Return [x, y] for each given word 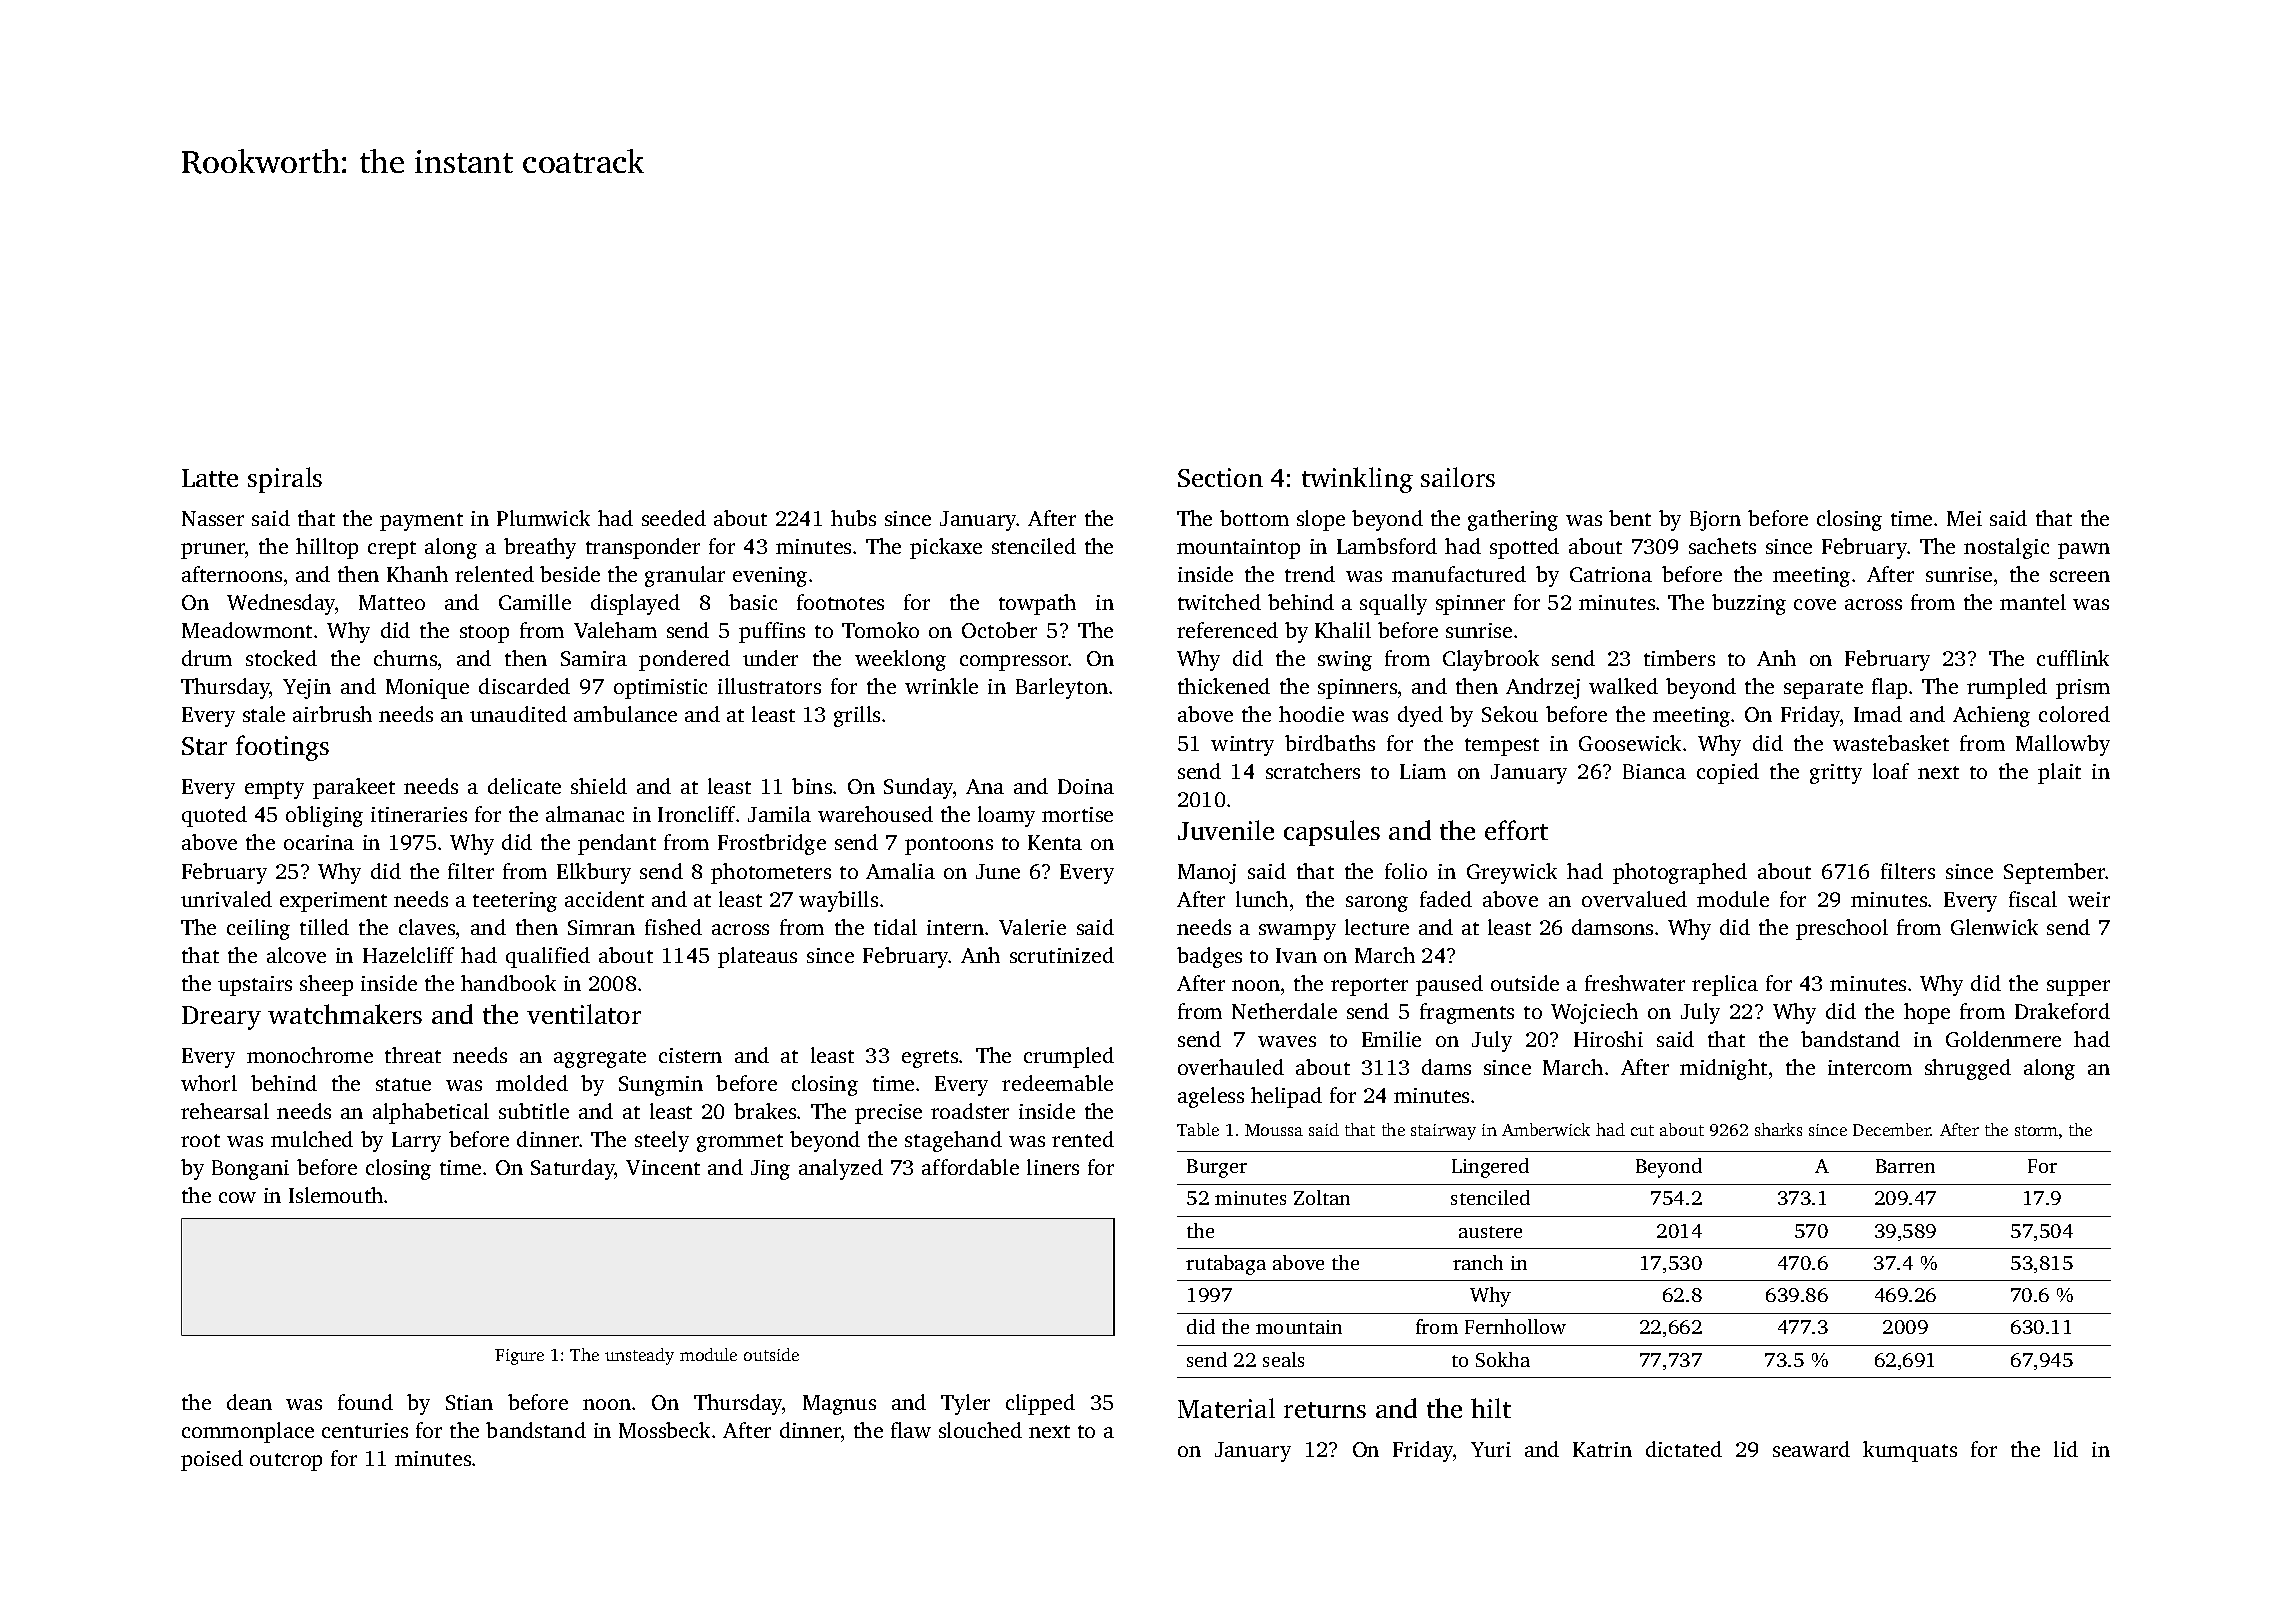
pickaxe [946, 548]
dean [249, 1402]
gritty [1836, 774]
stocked [281, 658]
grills [857, 716]
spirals [285, 480]
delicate [524, 786]
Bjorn [1715, 521]
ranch [1478, 1262]
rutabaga [1226, 1265]
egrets [930, 1059]
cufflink [2073, 658]
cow [237, 1197]
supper [2078, 988]
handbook [508, 983]
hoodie [1311, 714]
